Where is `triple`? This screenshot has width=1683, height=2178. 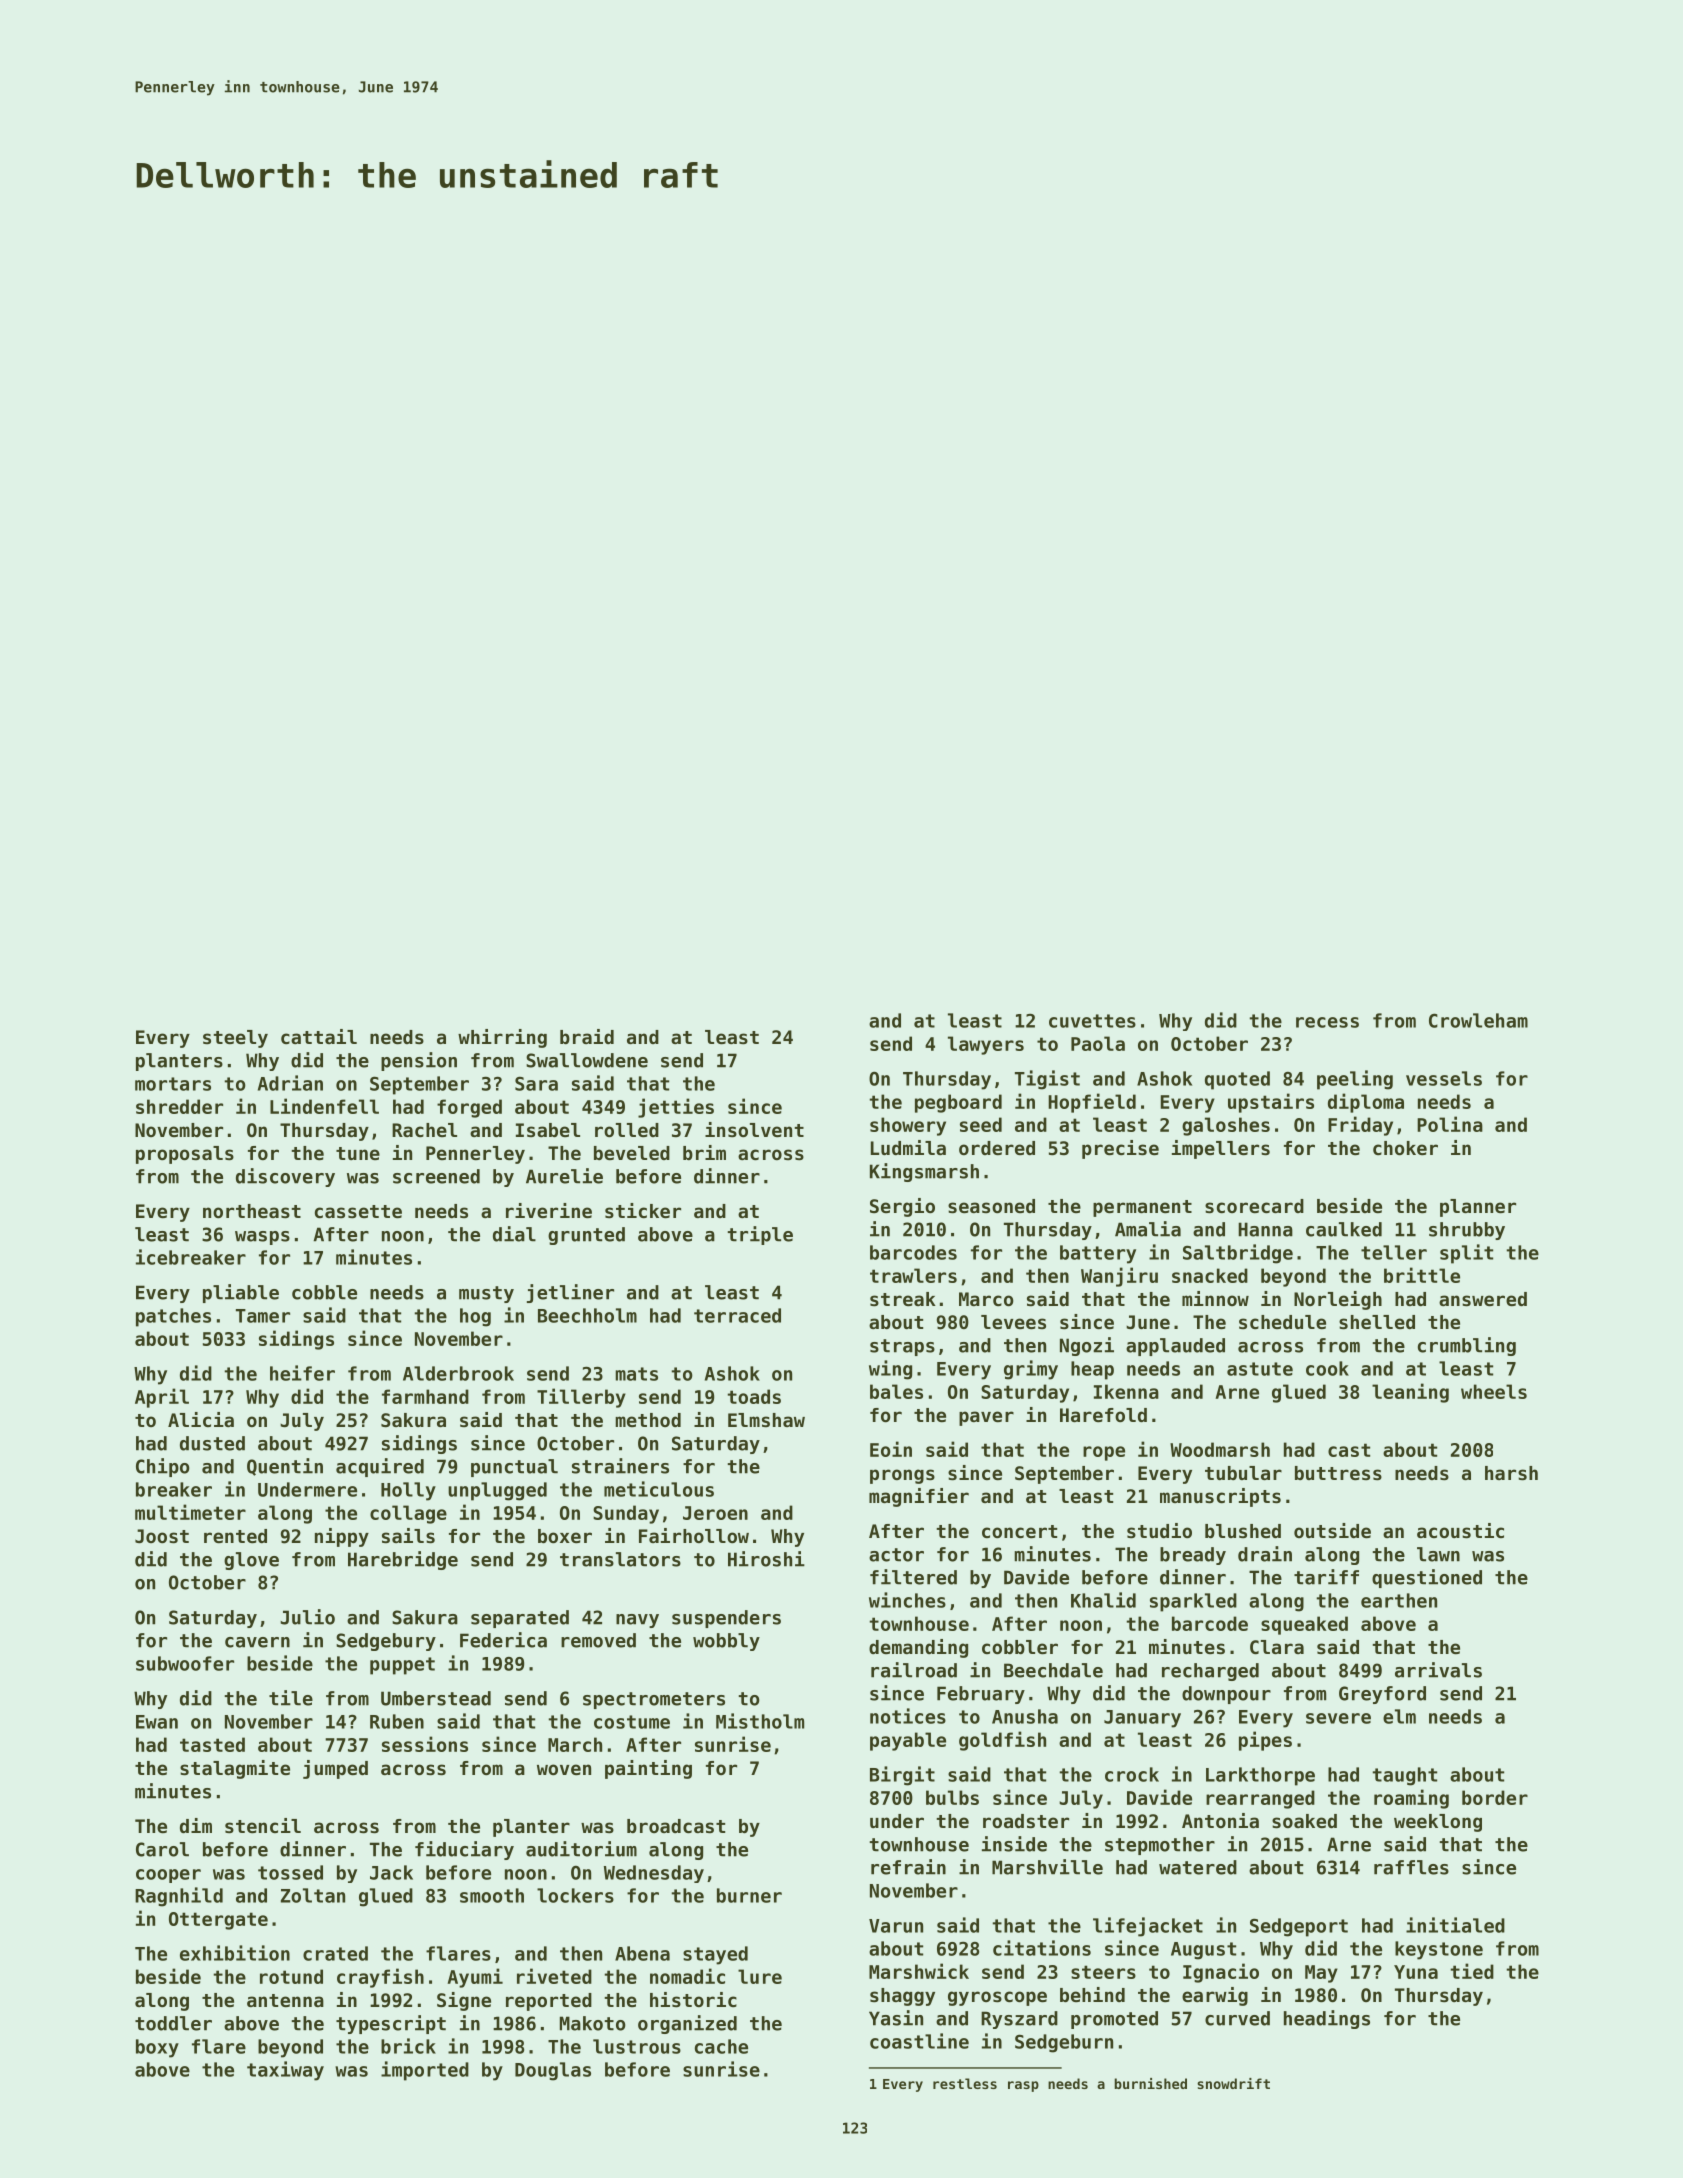 triple is located at coordinates (760, 1235).
